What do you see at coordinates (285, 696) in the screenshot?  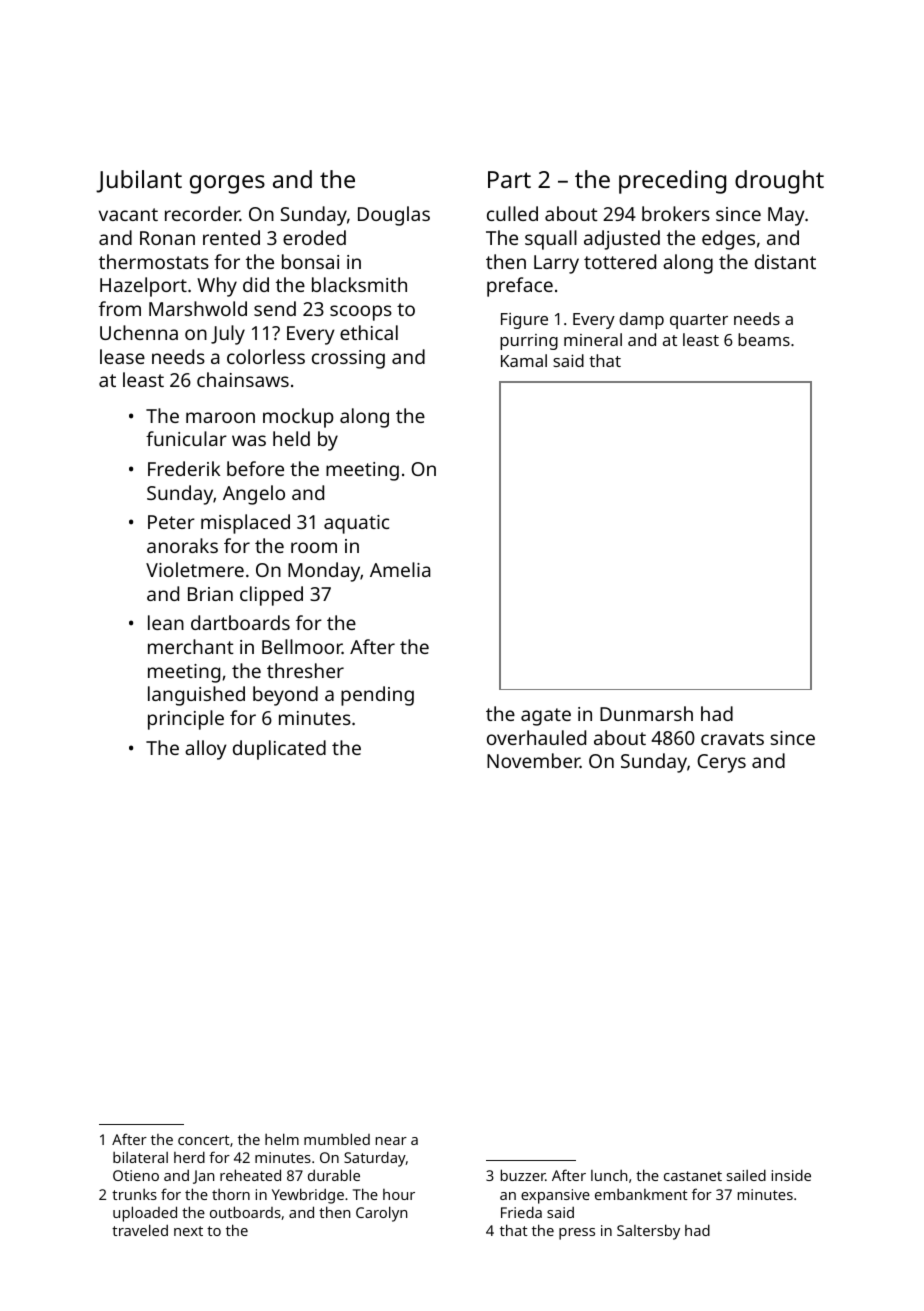 I see `beyond` at bounding box center [285, 696].
